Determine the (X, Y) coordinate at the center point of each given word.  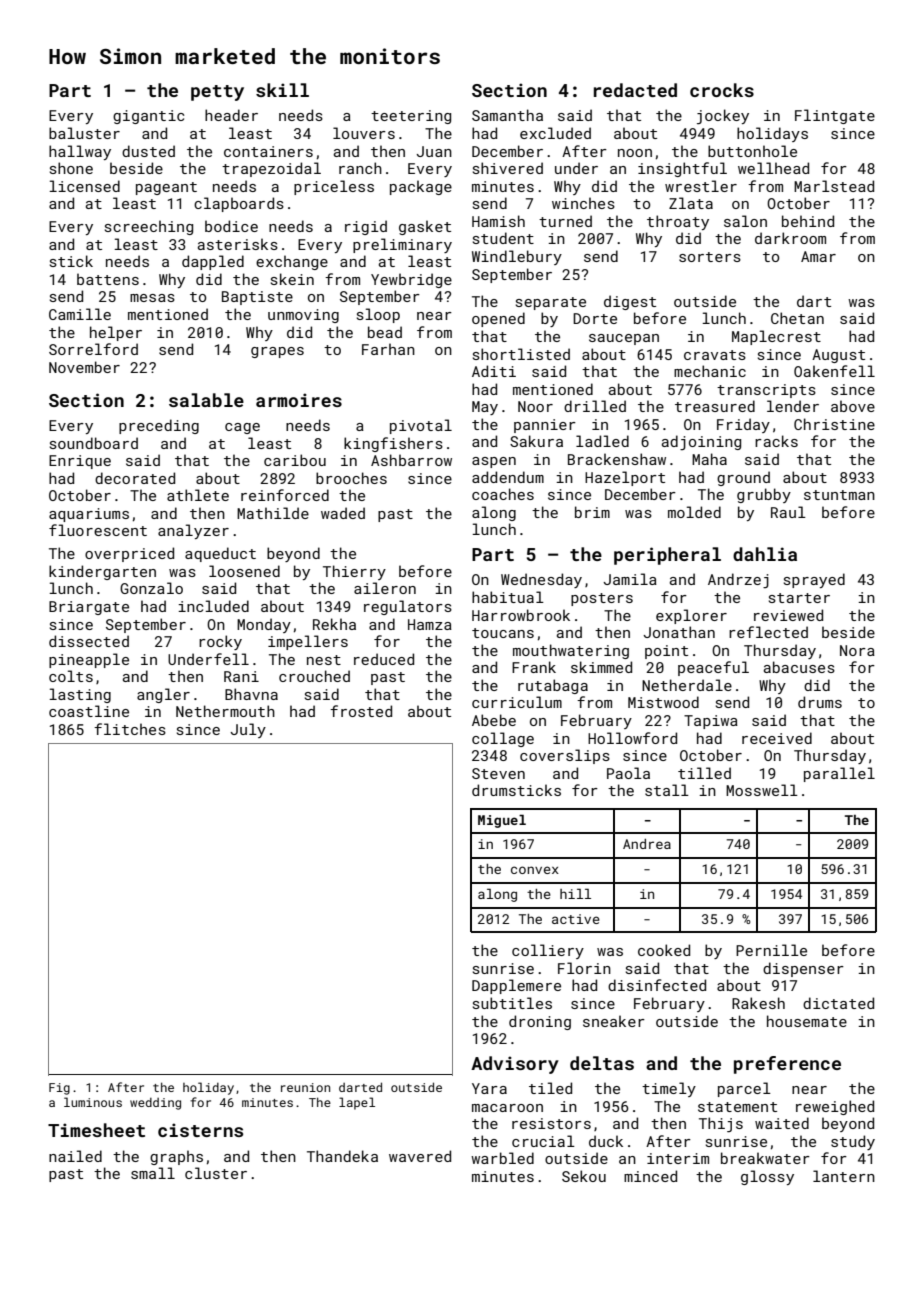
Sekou (584, 1176)
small (153, 1173)
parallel (839, 774)
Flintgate (835, 116)
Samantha (507, 115)
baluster (84, 133)
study (853, 1142)
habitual (508, 597)
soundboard (94, 443)
